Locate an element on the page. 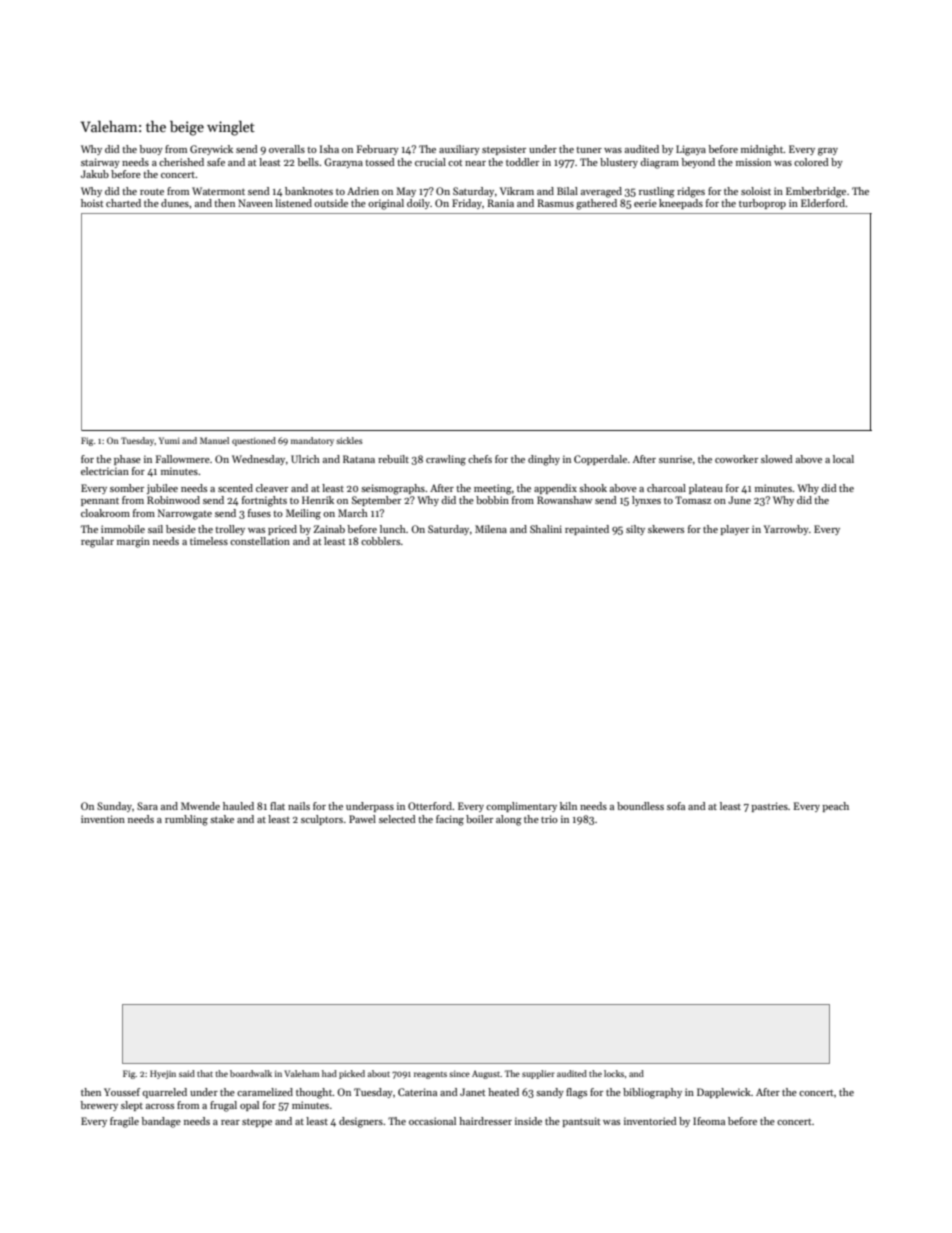 Image resolution: width=952 pixels, height=1233 pixels. Manuel is located at coordinates (214, 440).
